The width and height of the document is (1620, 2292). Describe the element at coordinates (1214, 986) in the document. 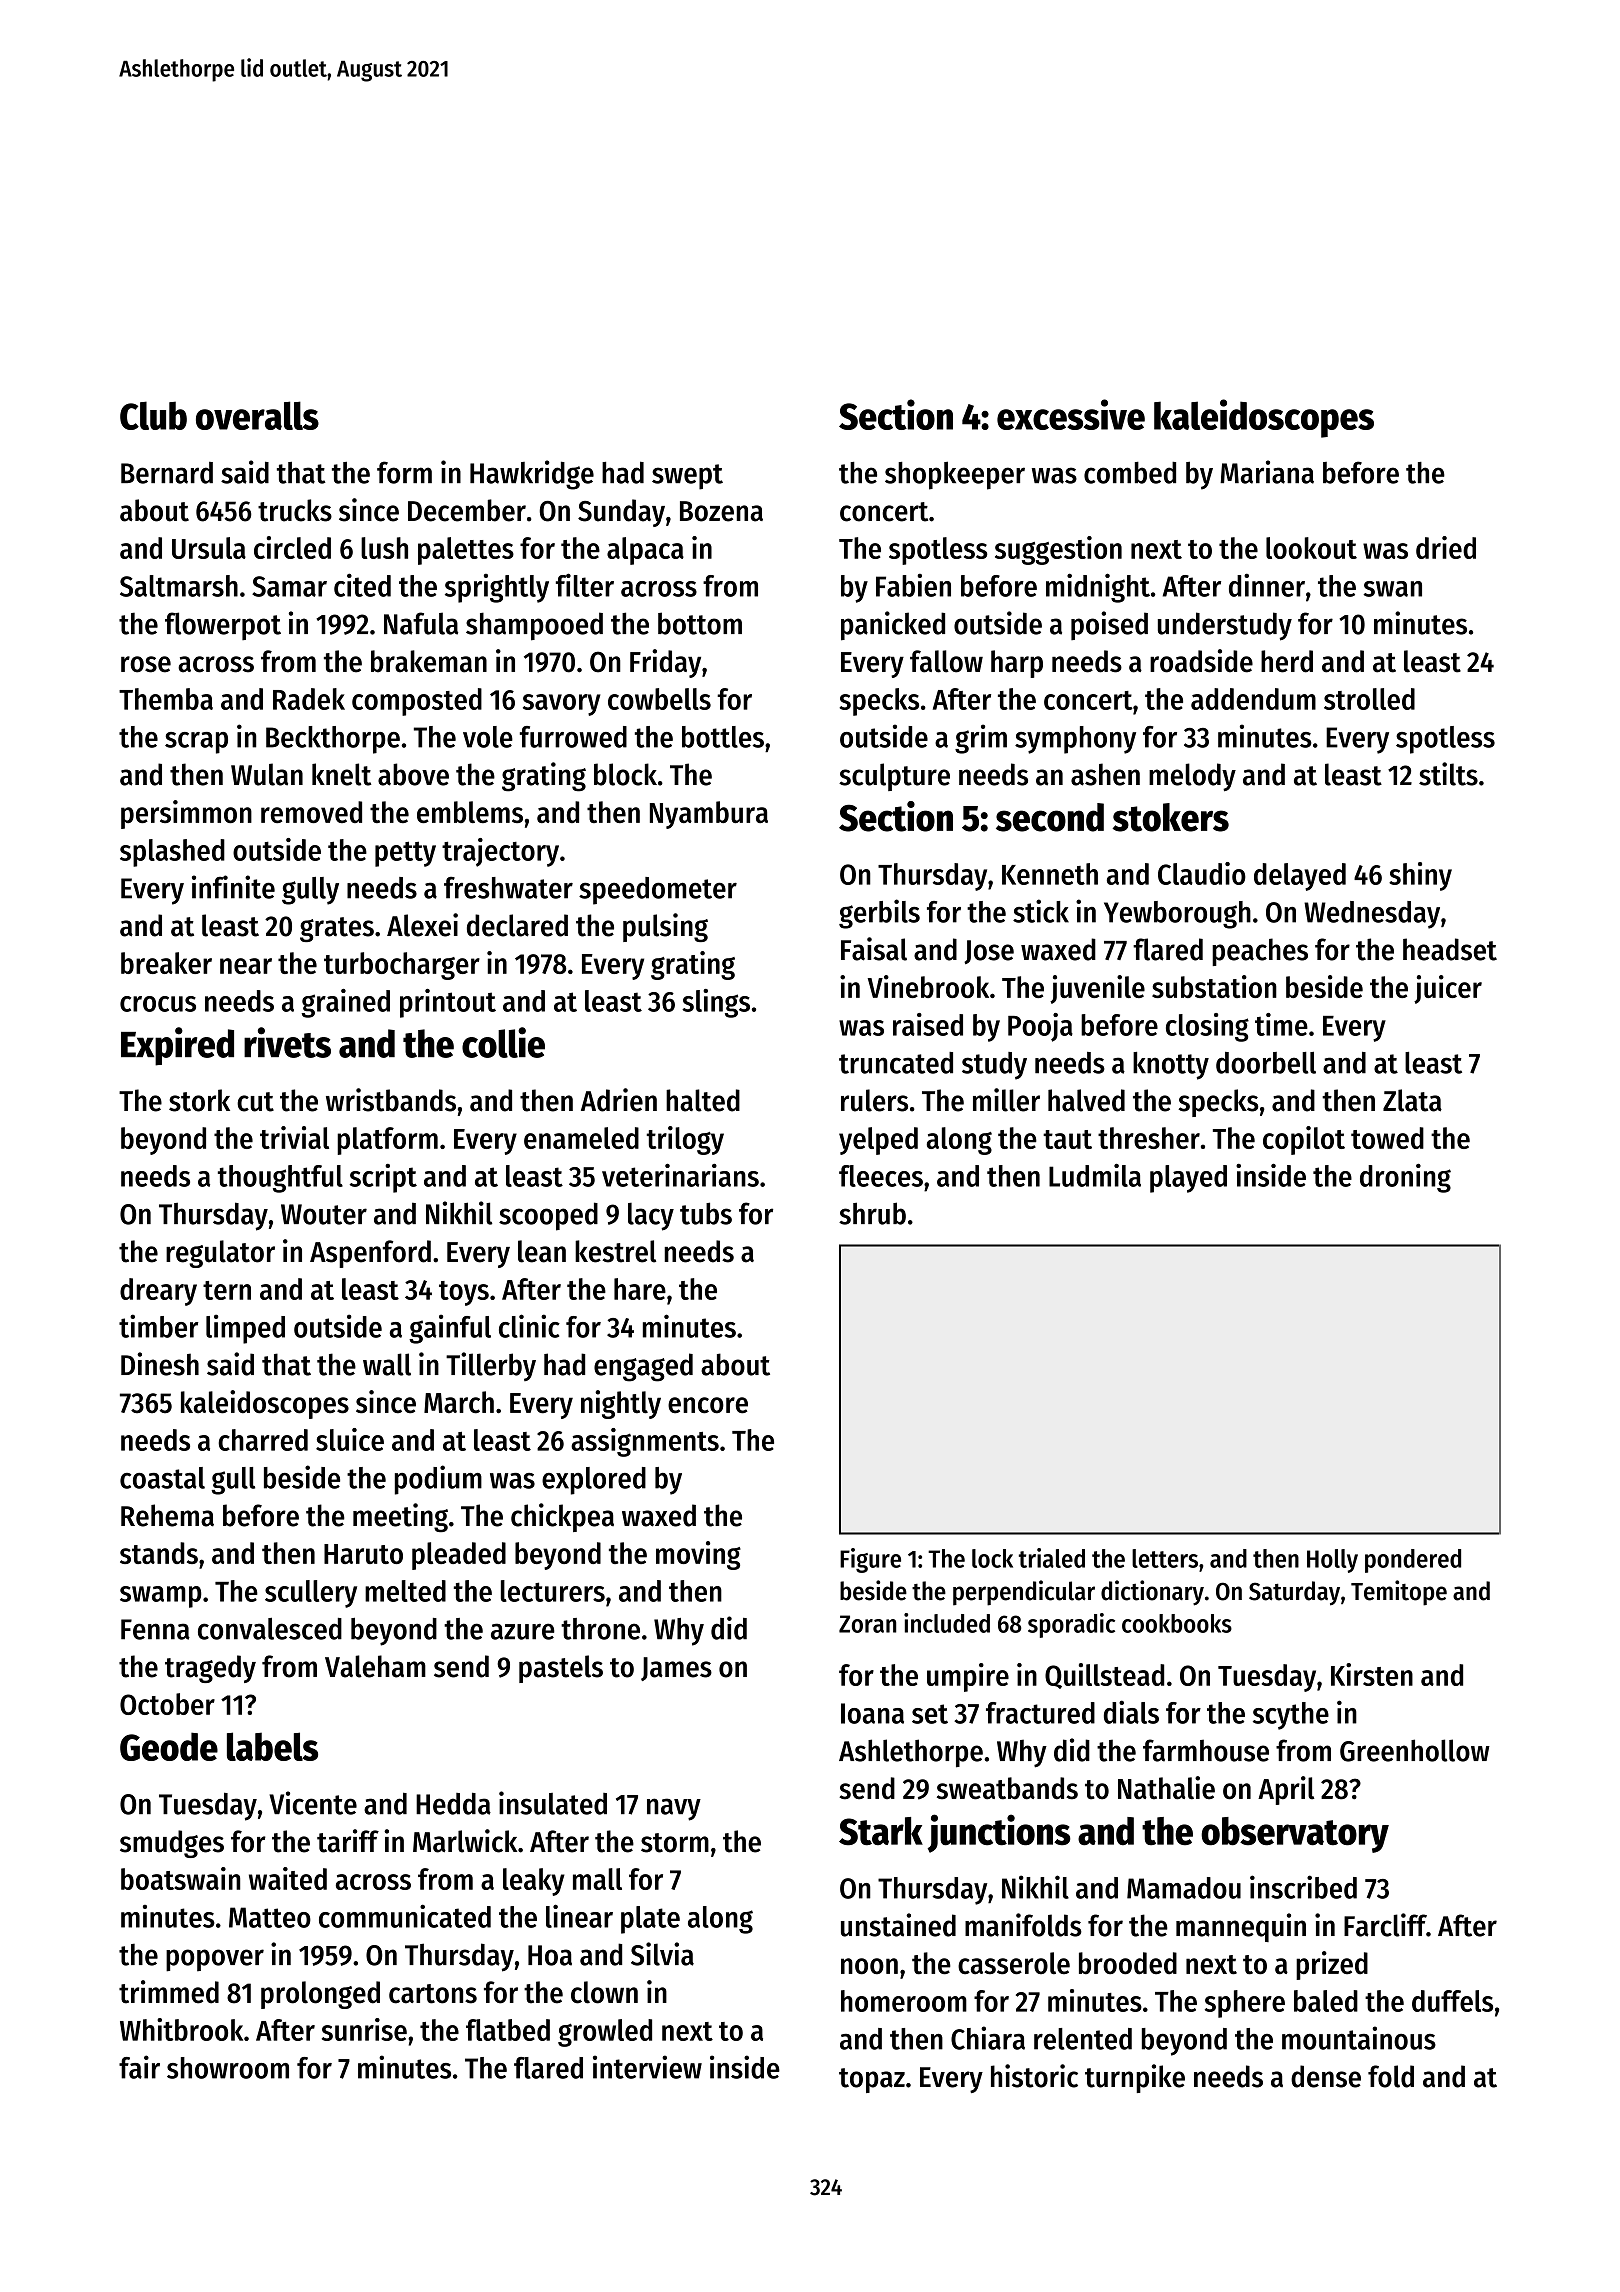

I see `substation` at that location.
